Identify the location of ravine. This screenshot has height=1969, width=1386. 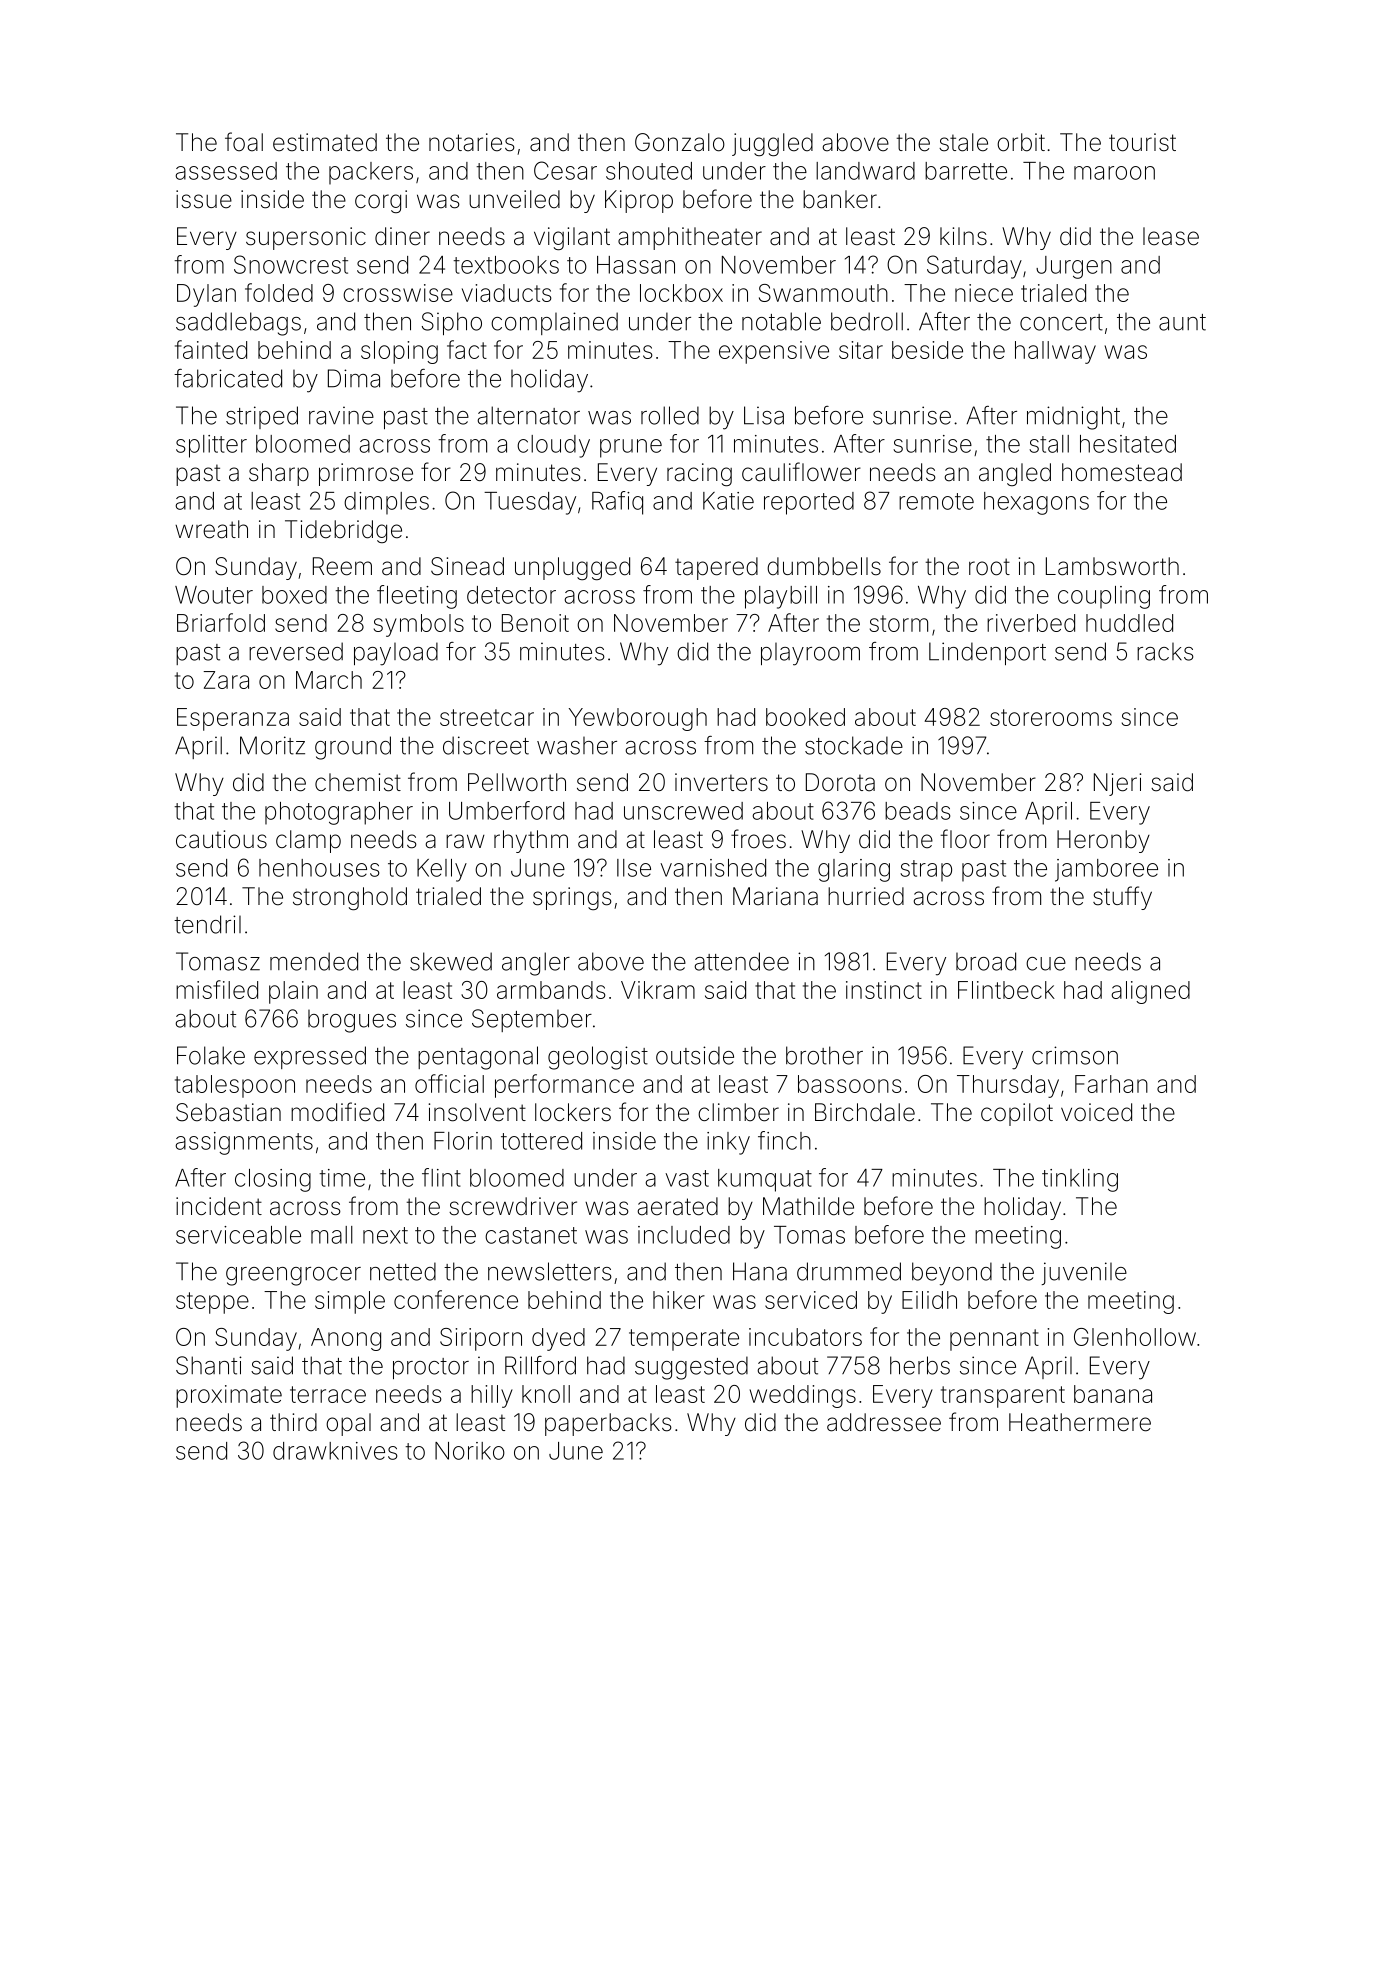
(341, 415).
